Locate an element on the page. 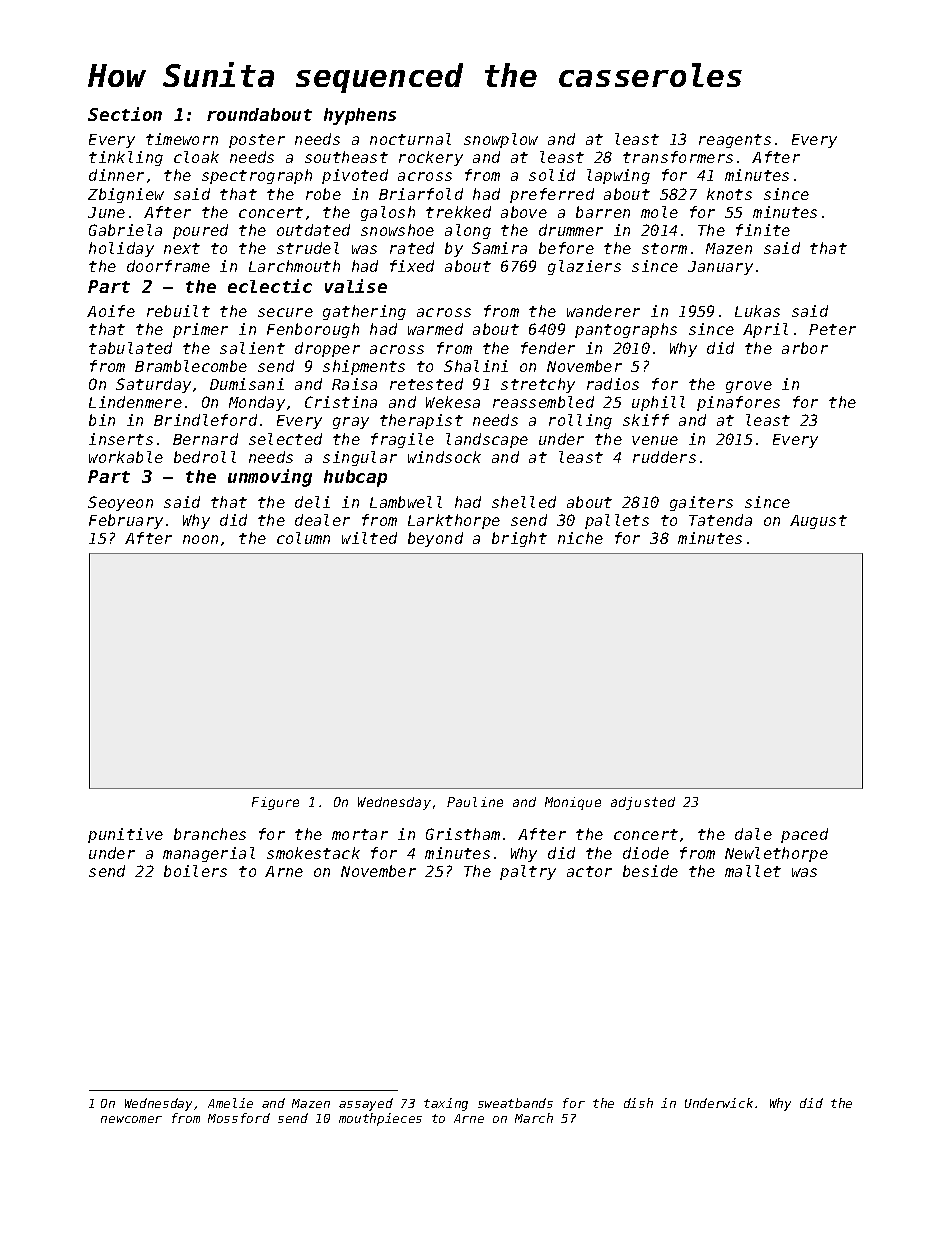 This image has width=952, height=1233. bin is located at coordinates (102, 420).
